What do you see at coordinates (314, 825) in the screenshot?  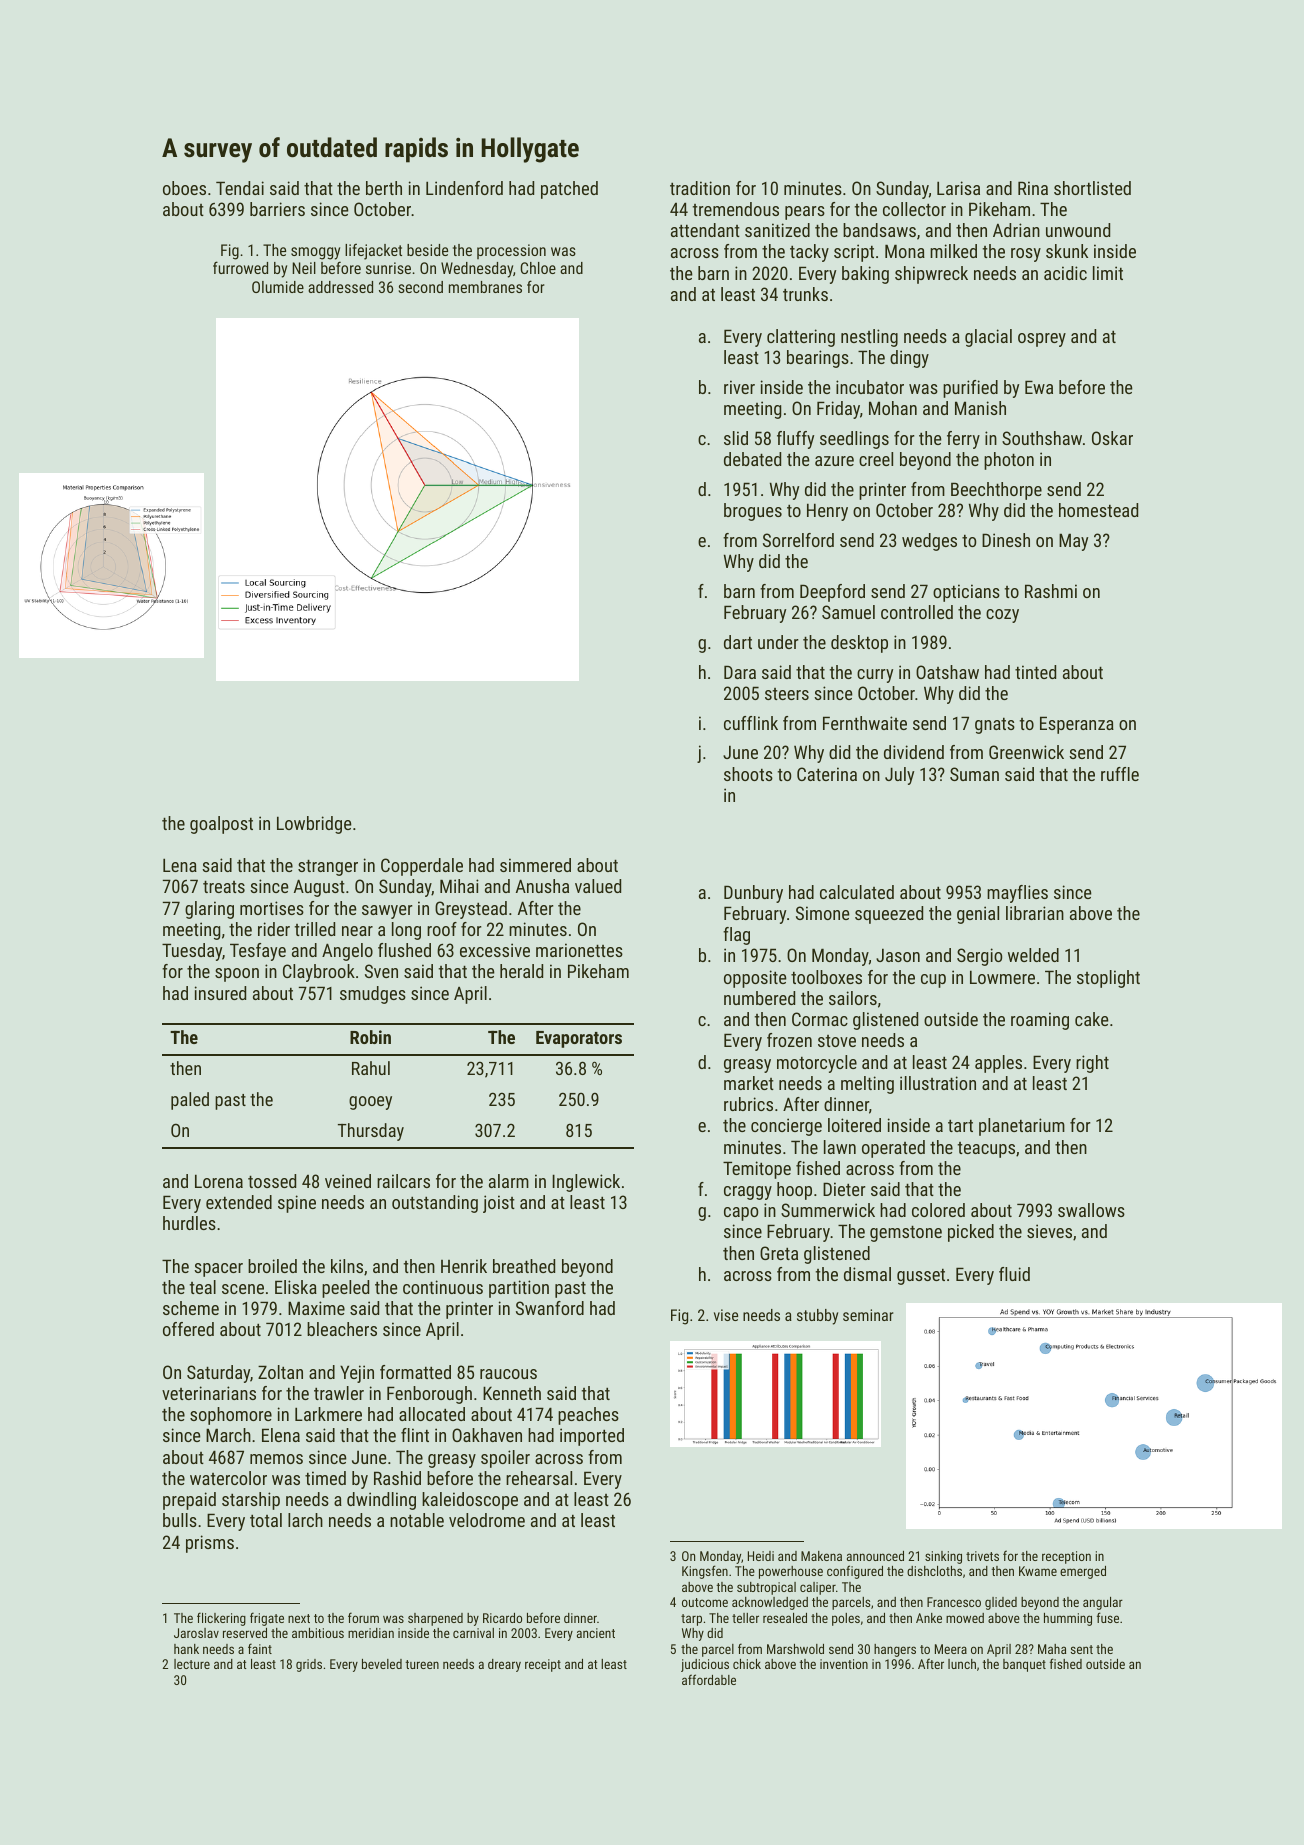 I see `Lowbridge` at bounding box center [314, 825].
